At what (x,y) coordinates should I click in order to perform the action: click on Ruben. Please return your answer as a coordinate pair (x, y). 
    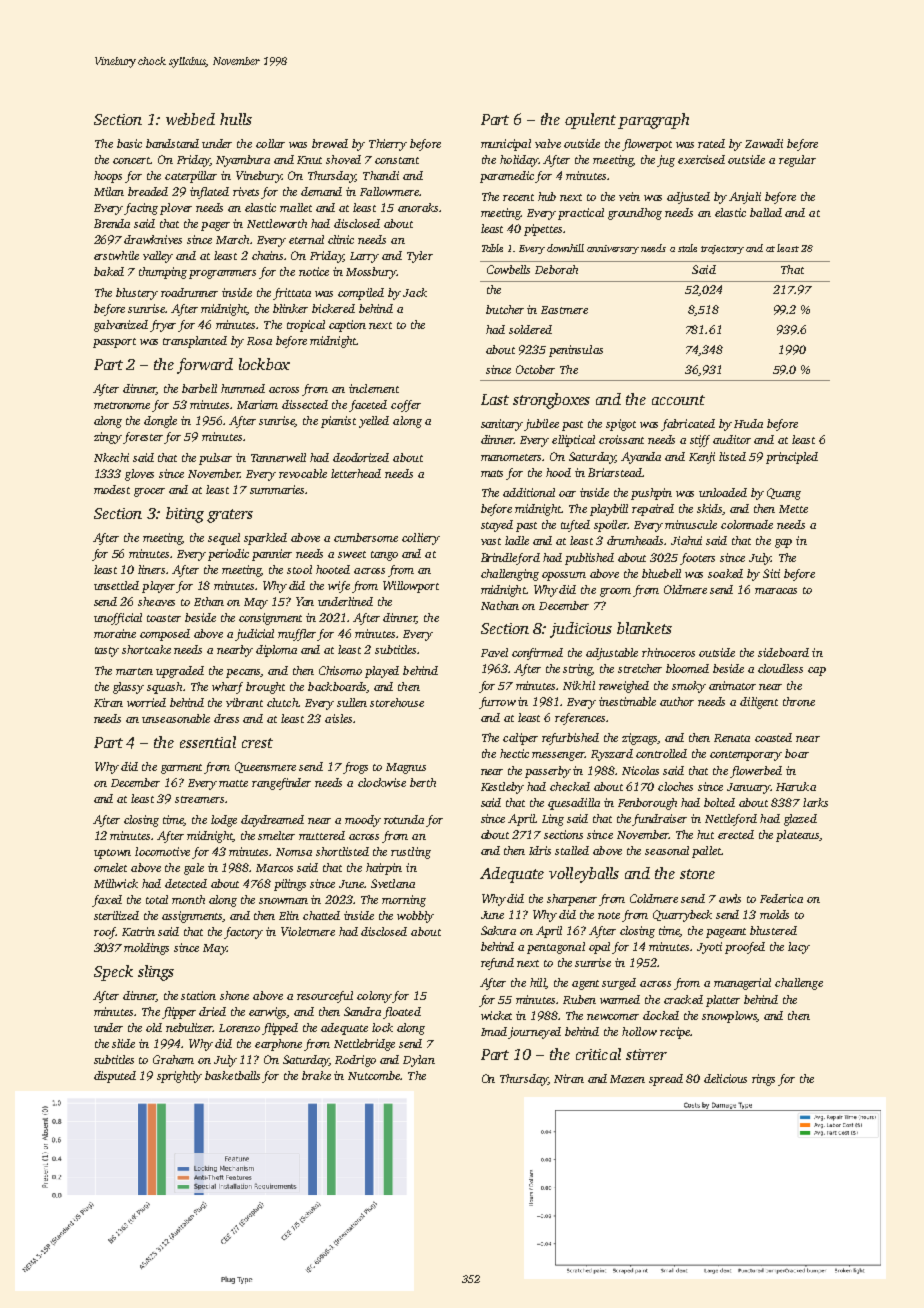
    Looking at the image, I should click on (579, 999).
